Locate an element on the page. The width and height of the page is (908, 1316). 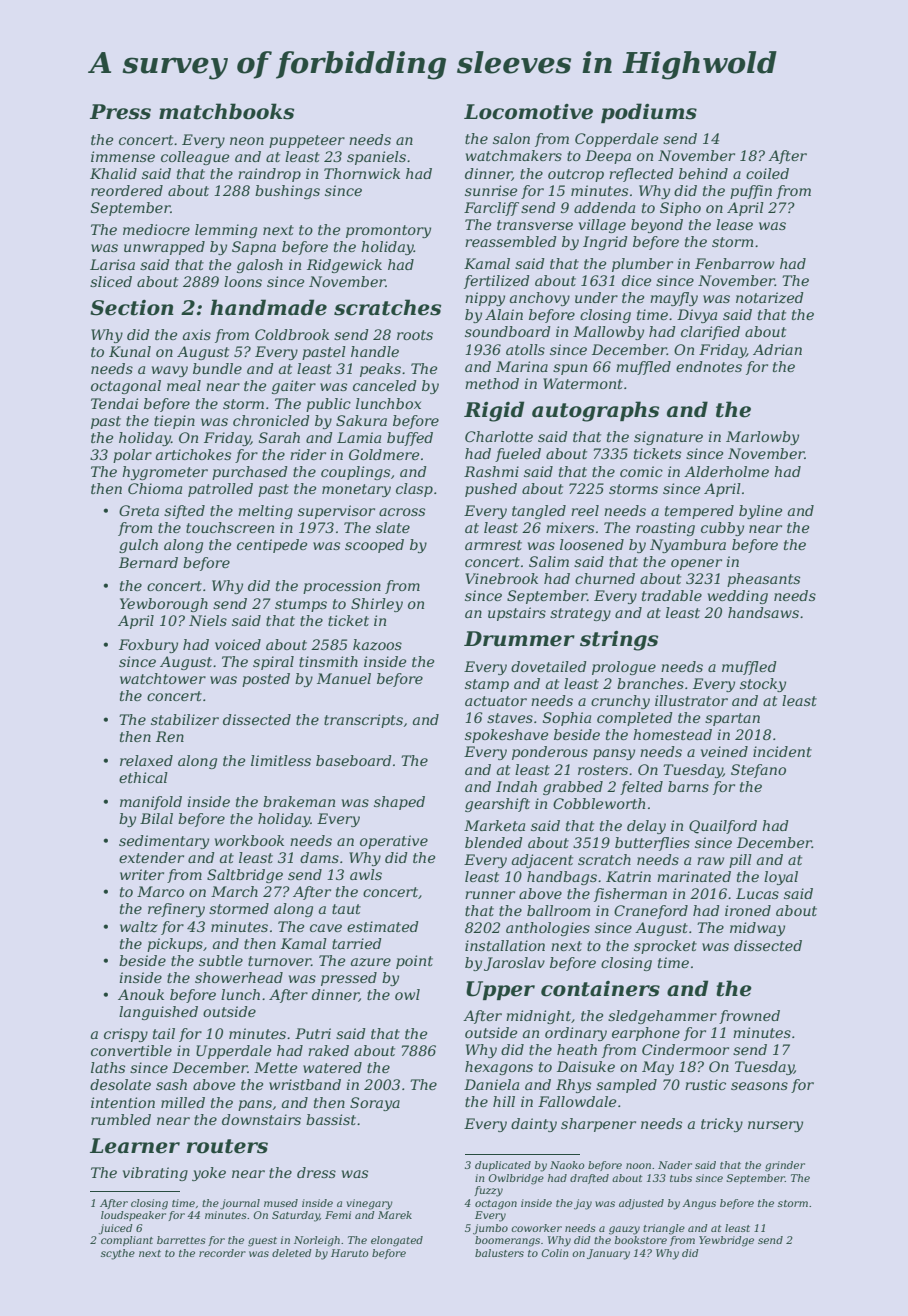
churned is located at coordinates (605, 578).
